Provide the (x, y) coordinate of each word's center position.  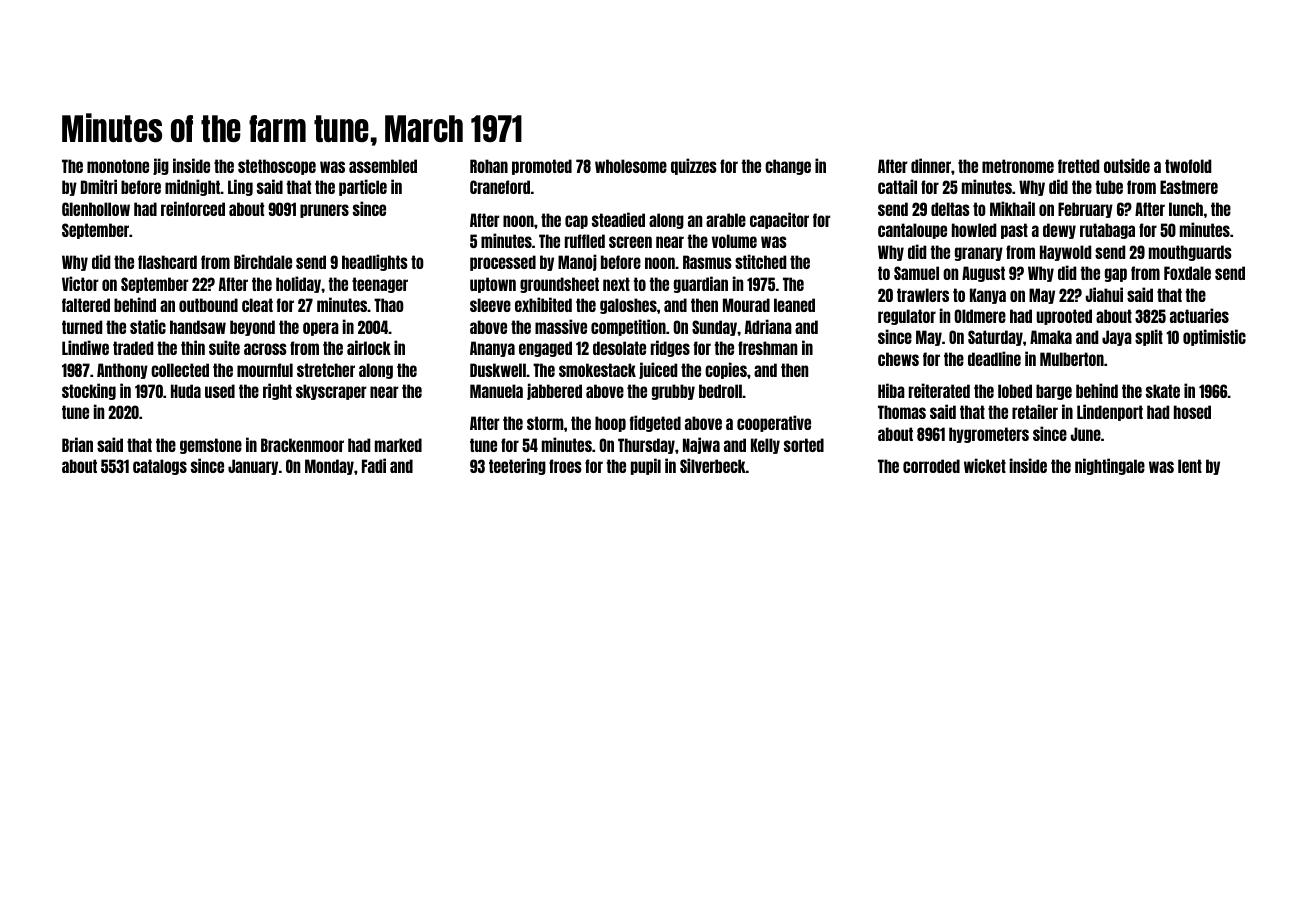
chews (898, 359)
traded (133, 348)
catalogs (160, 467)
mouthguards (1190, 253)
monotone (118, 166)
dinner (931, 165)
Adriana (768, 326)
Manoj (577, 262)
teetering (517, 466)
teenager (380, 285)
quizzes (694, 166)
